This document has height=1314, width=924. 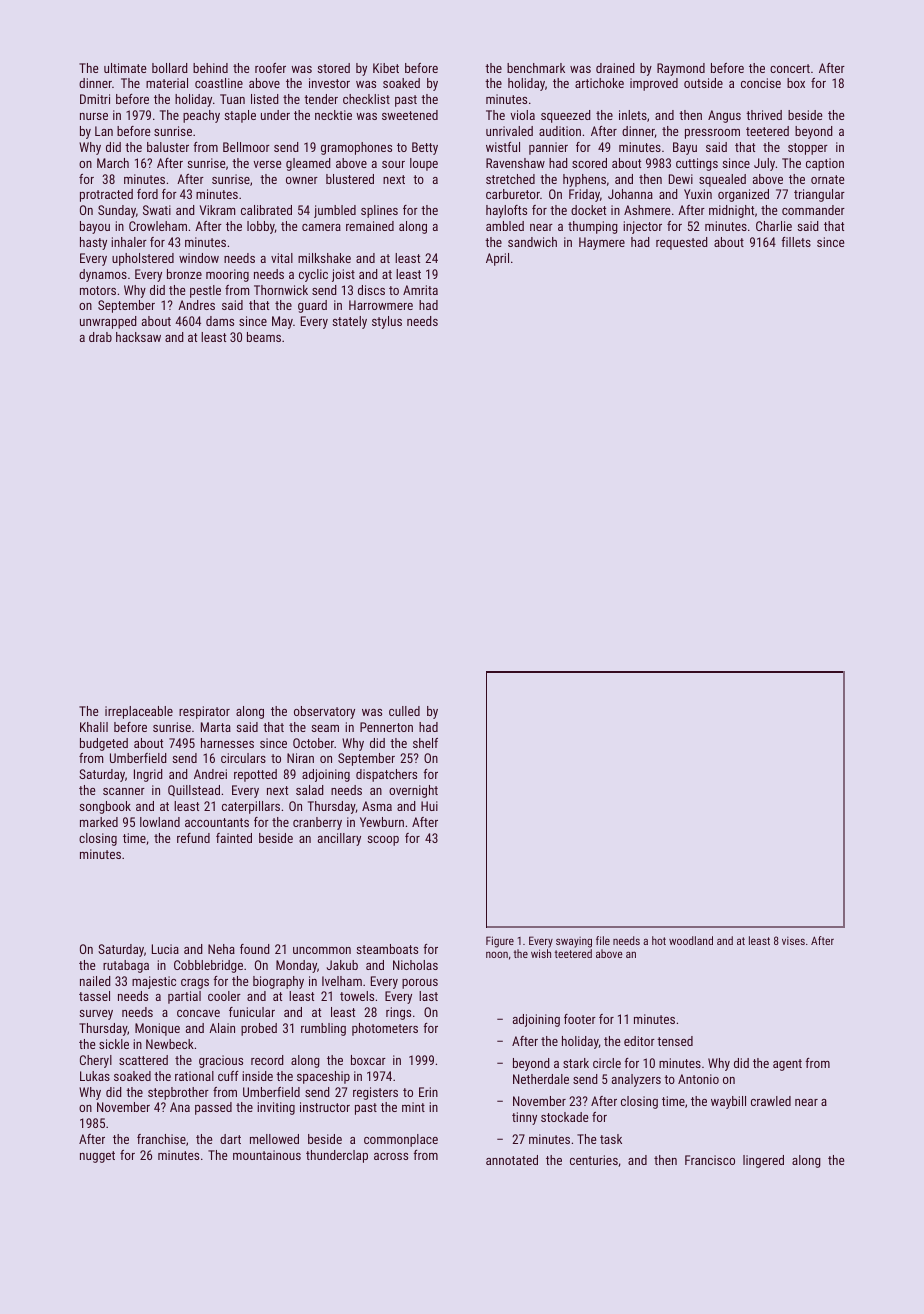 What do you see at coordinates (157, 1029) in the document?
I see `Monique` at bounding box center [157, 1029].
